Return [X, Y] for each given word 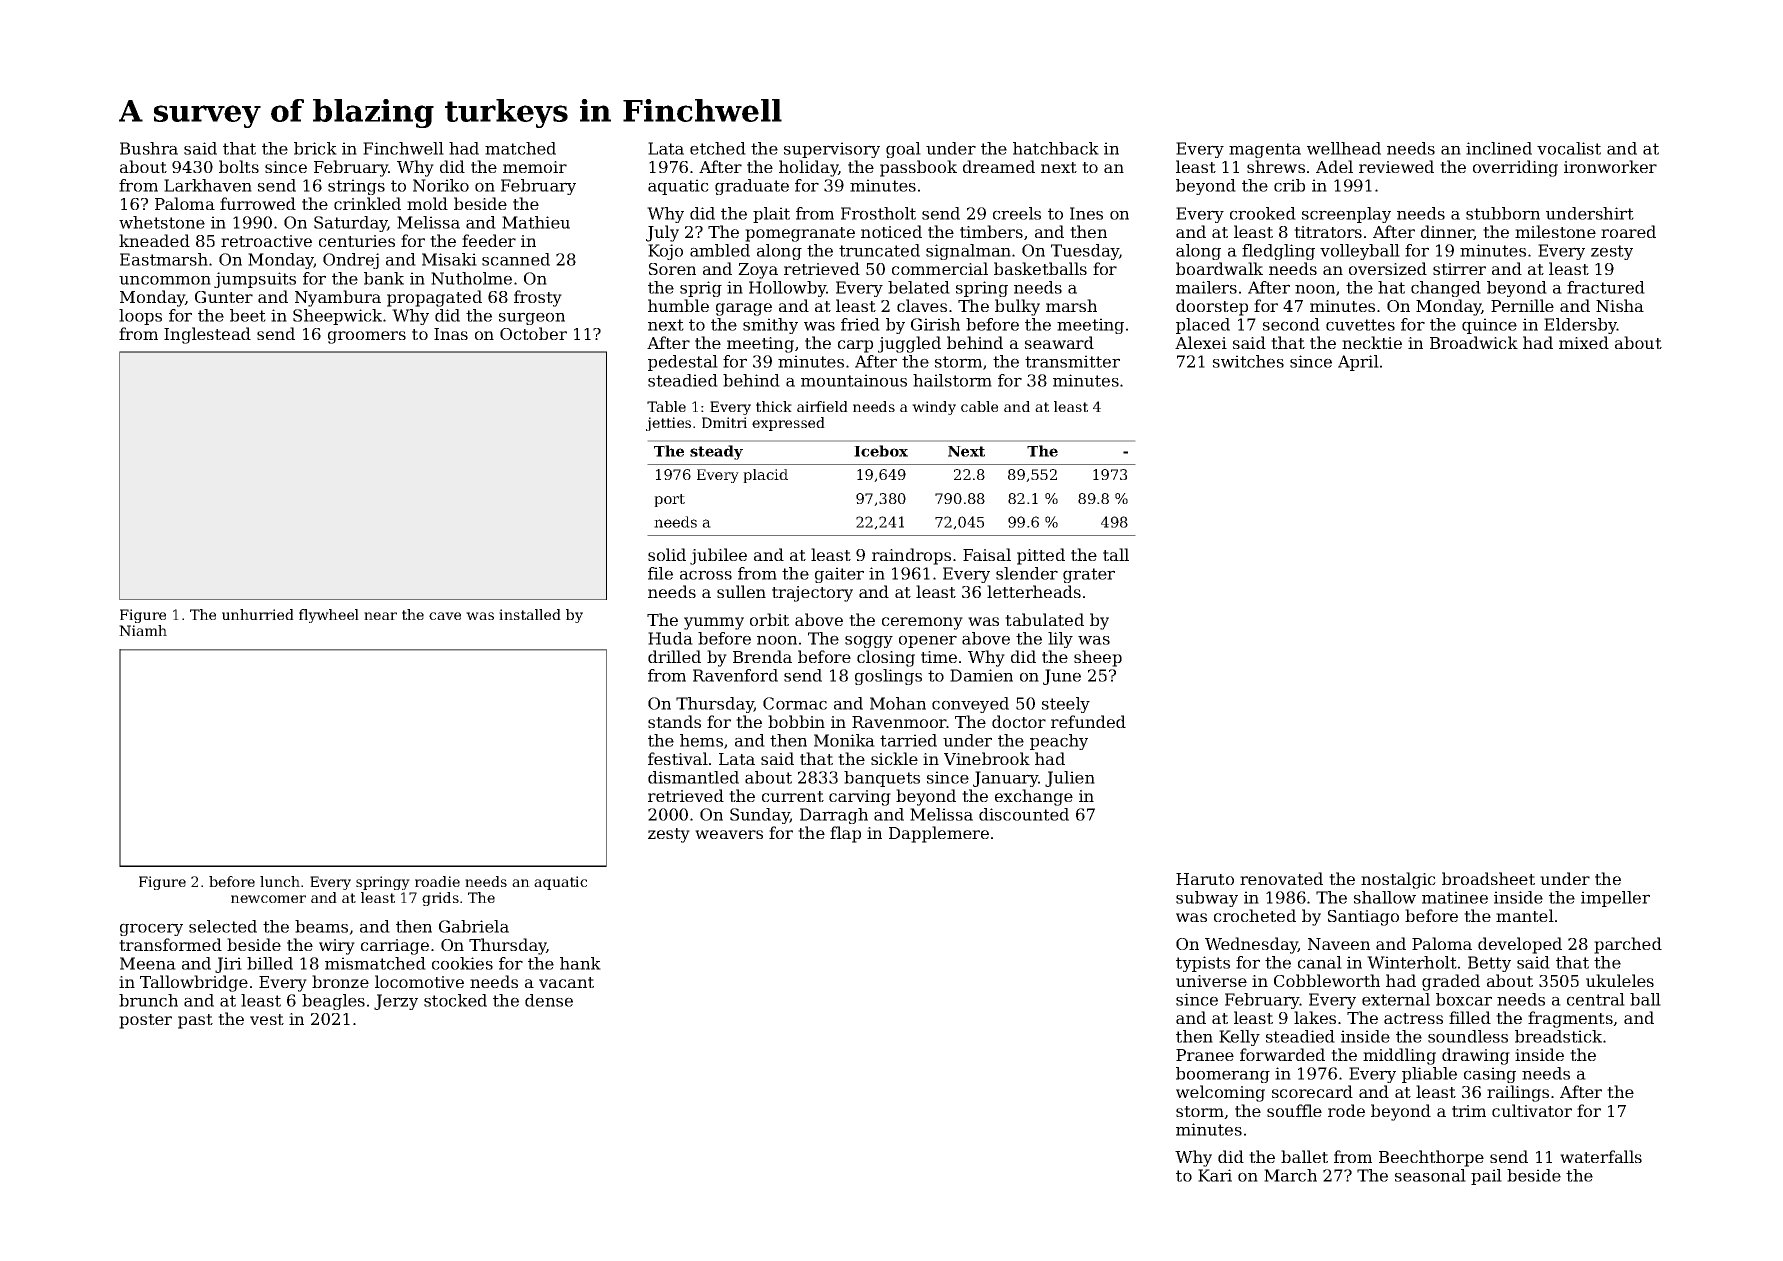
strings [356, 187]
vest [267, 1019]
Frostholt [878, 213]
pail [1486, 1177]
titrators [1328, 232]
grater [1089, 575]
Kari [1215, 1175]
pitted [1041, 556]
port [669, 500]
